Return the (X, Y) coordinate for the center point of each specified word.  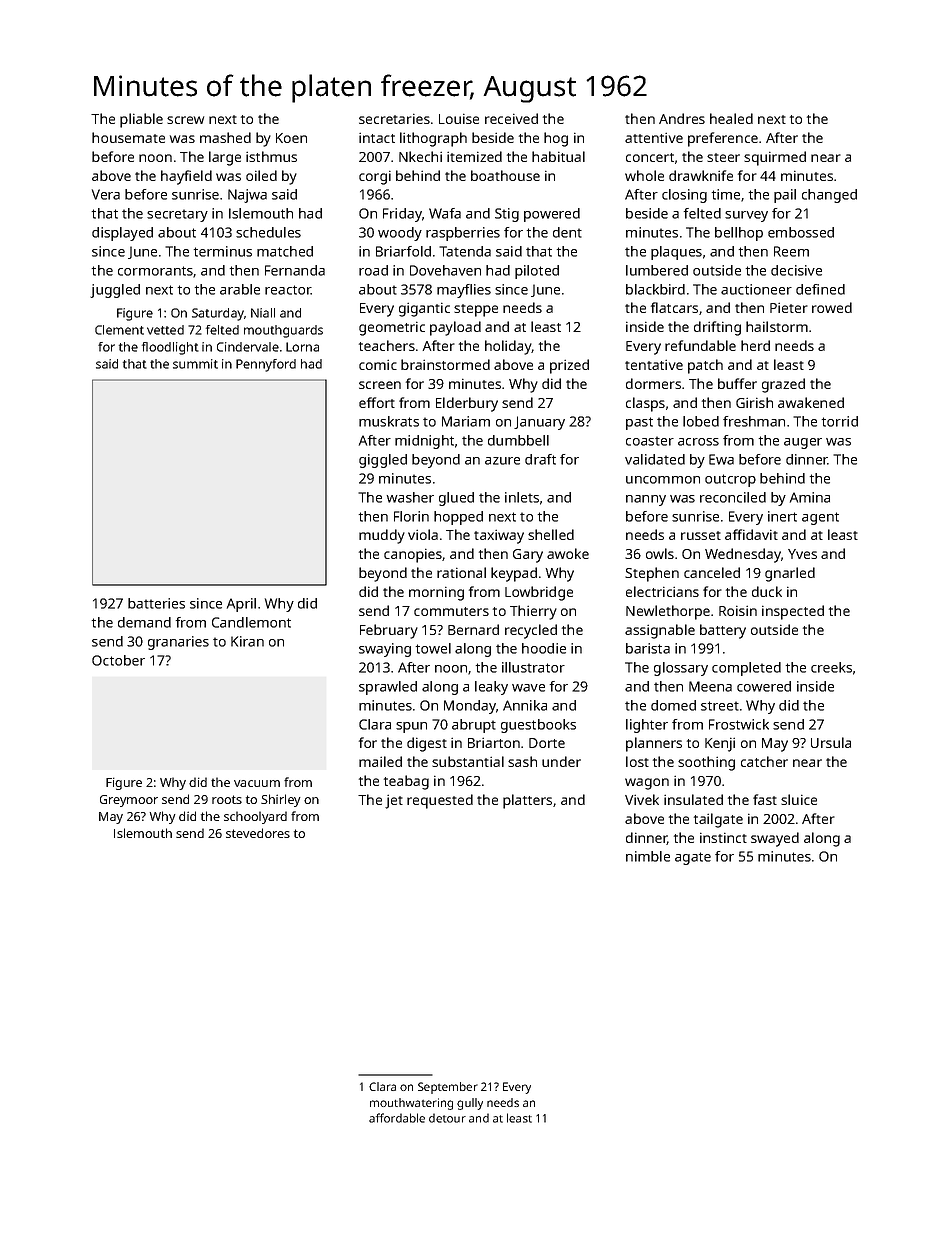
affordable (397, 1118)
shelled (551, 534)
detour (447, 1118)
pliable (141, 120)
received (511, 118)
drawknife (701, 175)
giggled (383, 461)
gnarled (790, 574)
